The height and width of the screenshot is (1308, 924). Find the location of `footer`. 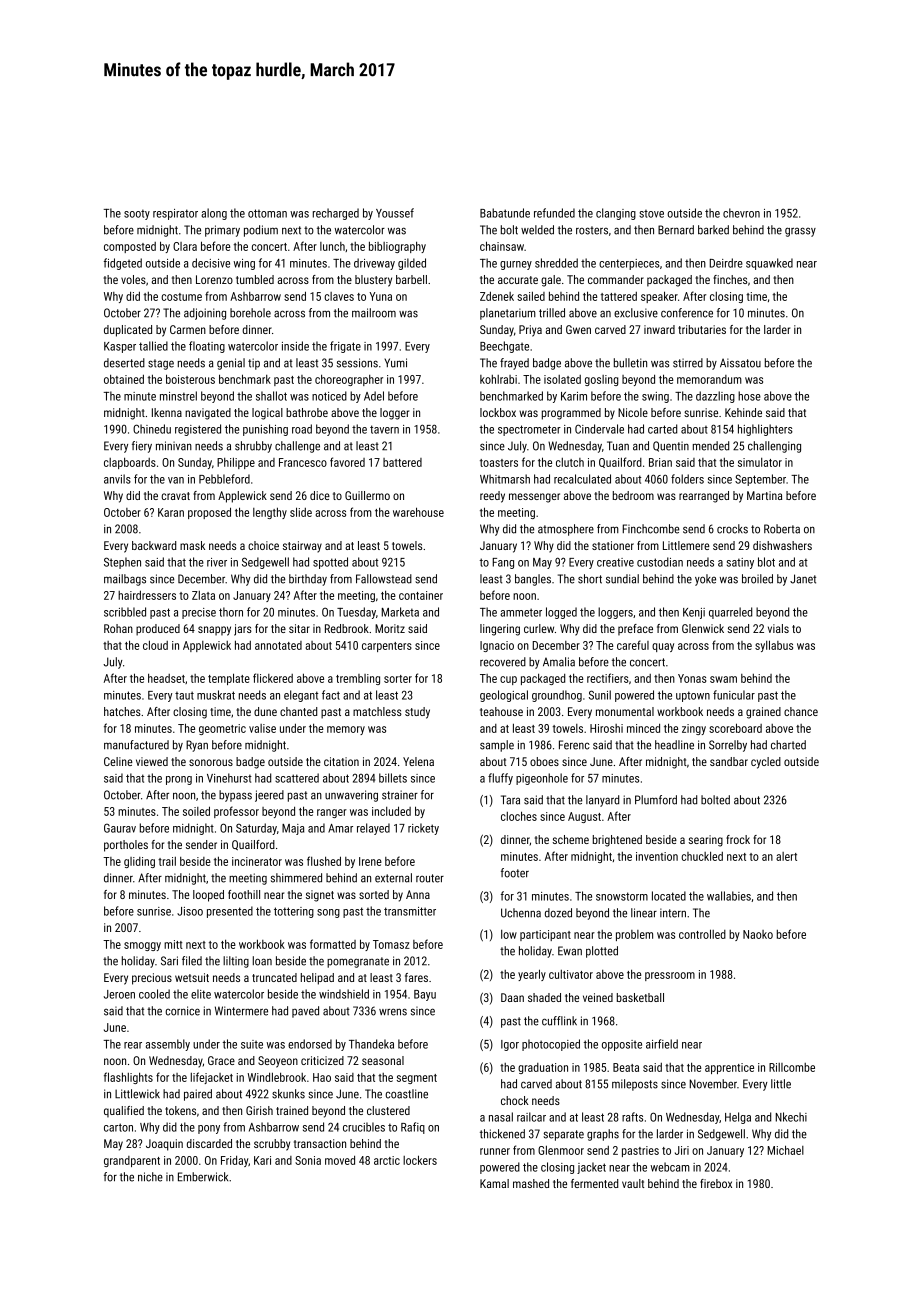

footer is located at coordinates (515, 873).
